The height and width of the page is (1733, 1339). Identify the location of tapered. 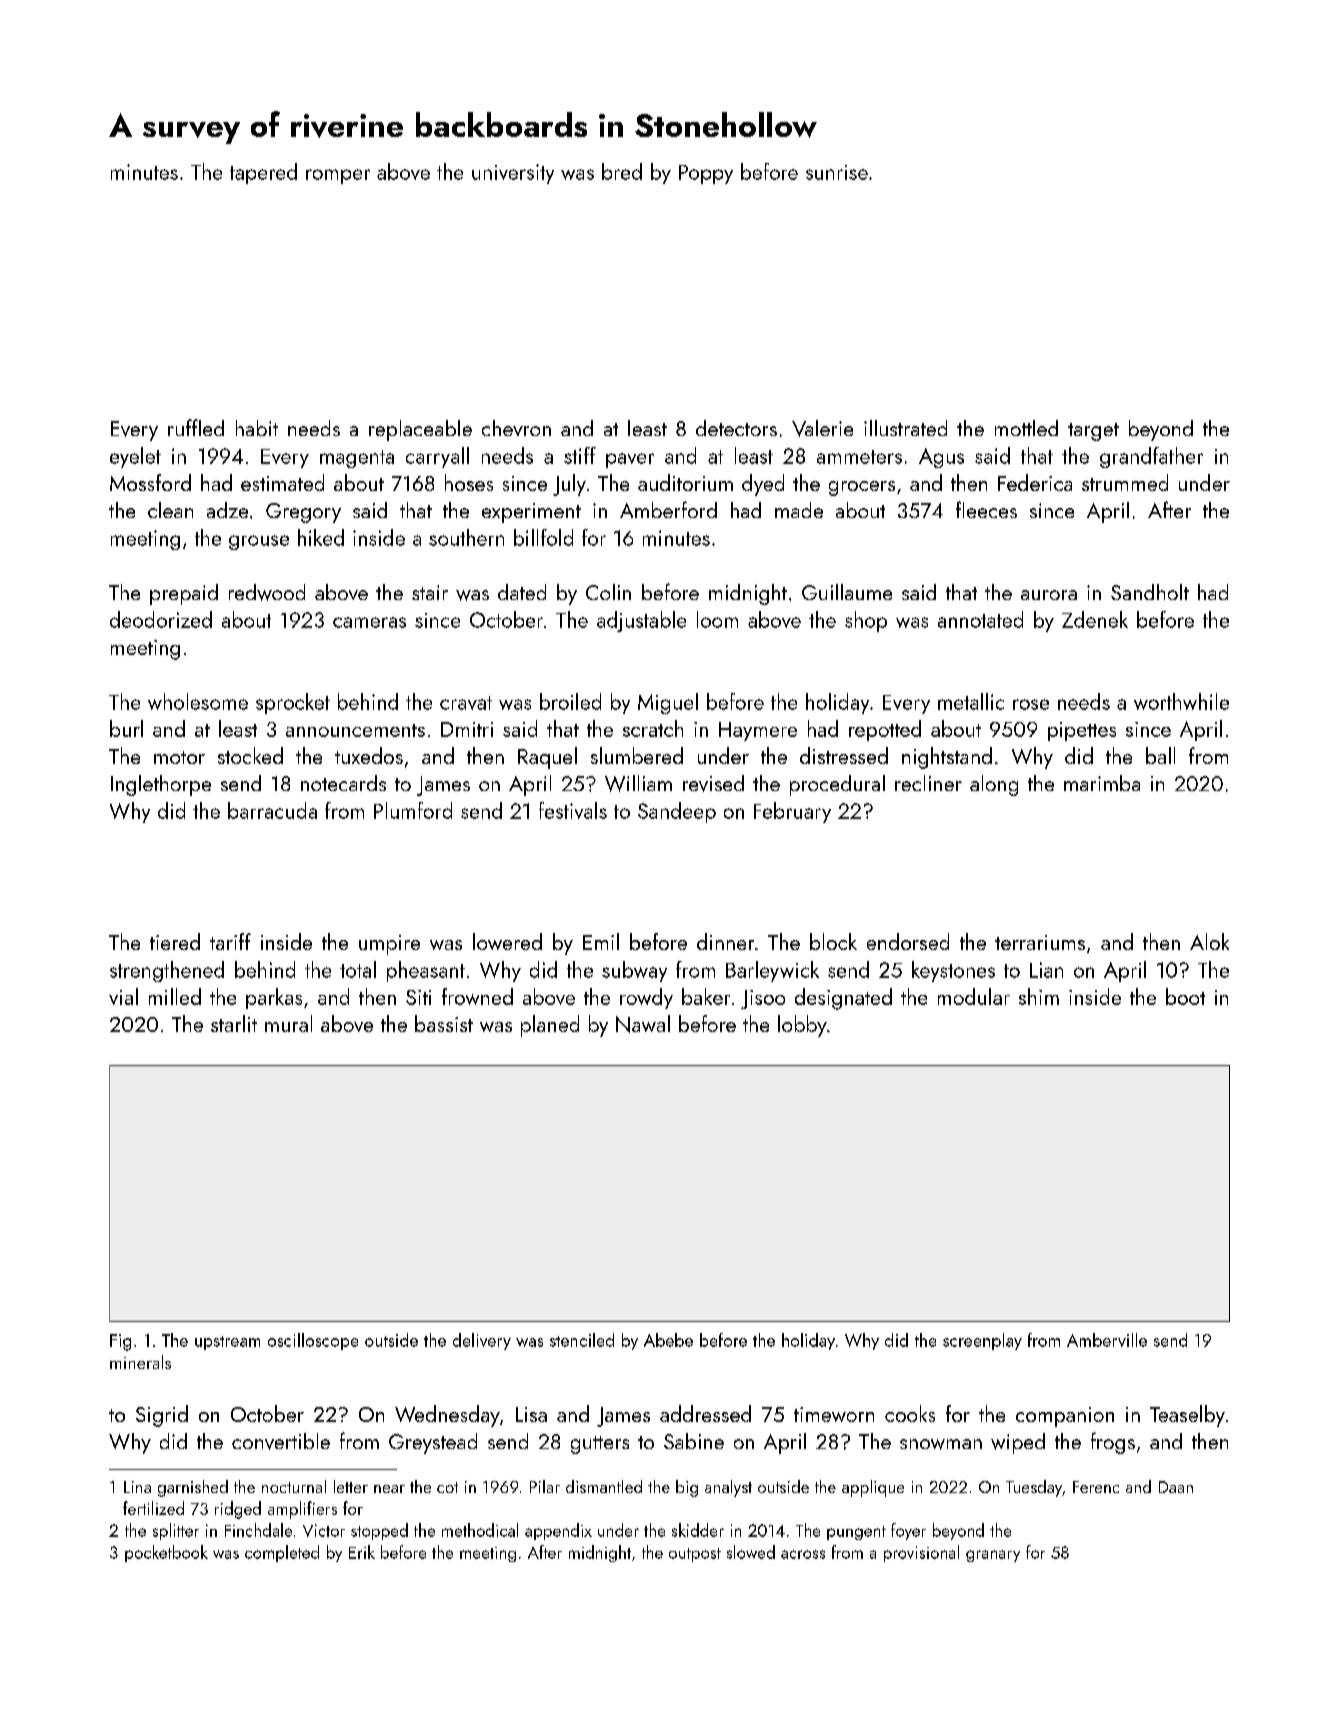
(263, 173).
